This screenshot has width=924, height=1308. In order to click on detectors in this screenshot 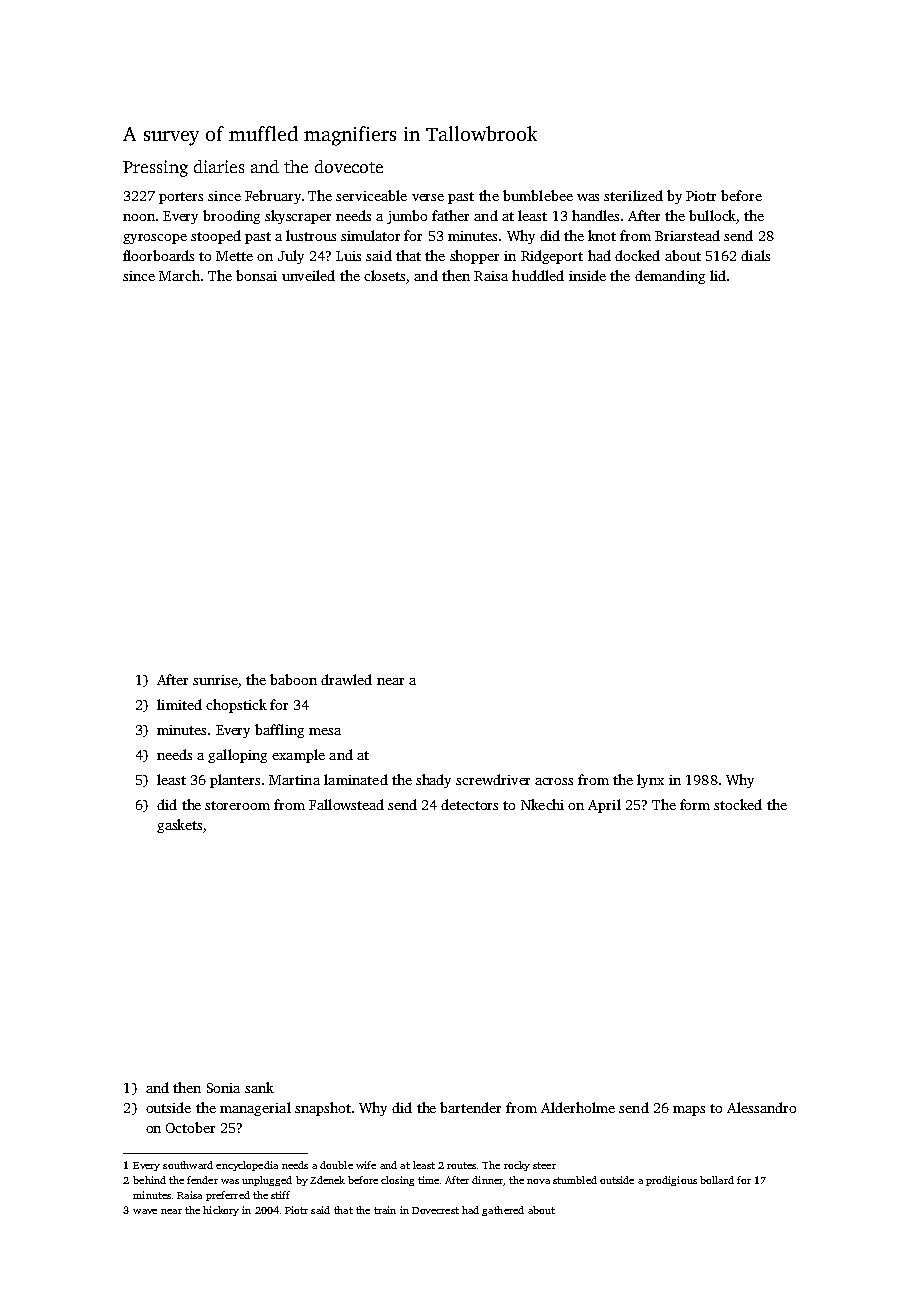, I will do `click(469, 804)`.
